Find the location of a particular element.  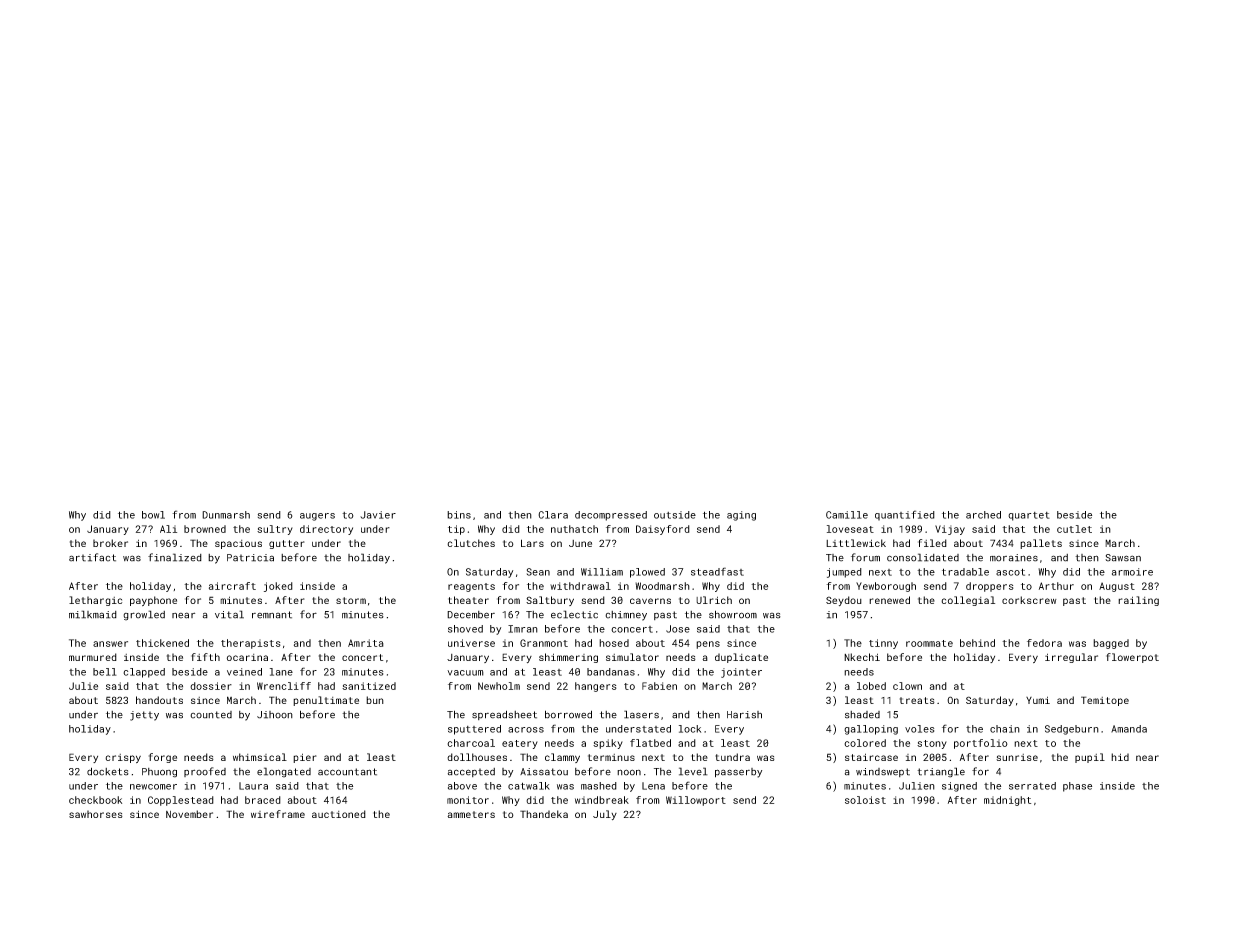

whimsical is located at coordinates (260, 757).
